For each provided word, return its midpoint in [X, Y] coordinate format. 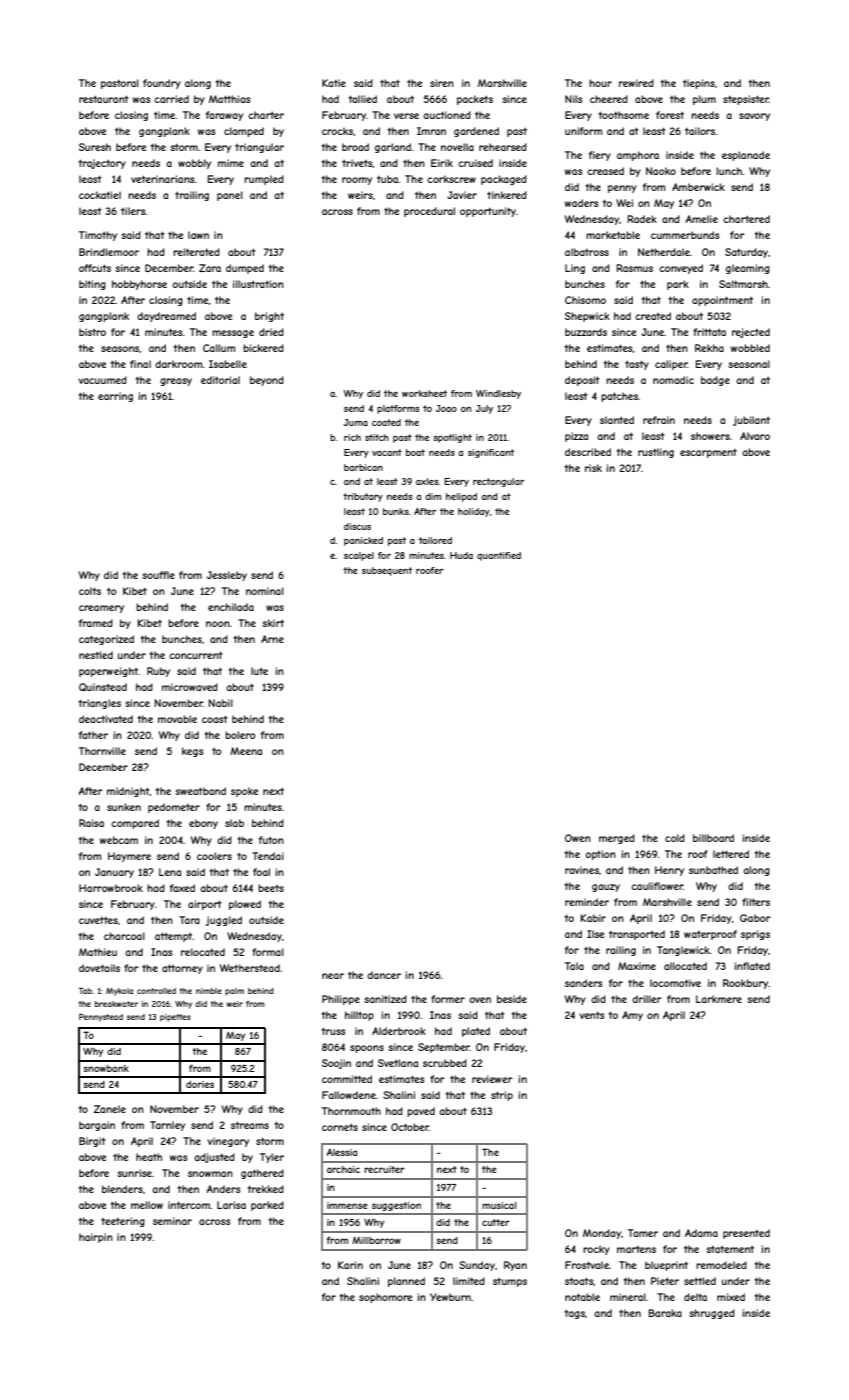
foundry [162, 84]
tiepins [699, 84]
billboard [713, 838]
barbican [363, 467]
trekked [265, 1189]
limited [469, 1281]
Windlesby [498, 394]
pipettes [175, 1018]
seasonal [749, 364]
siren [442, 83]
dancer [384, 975]
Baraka [665, 1313]
